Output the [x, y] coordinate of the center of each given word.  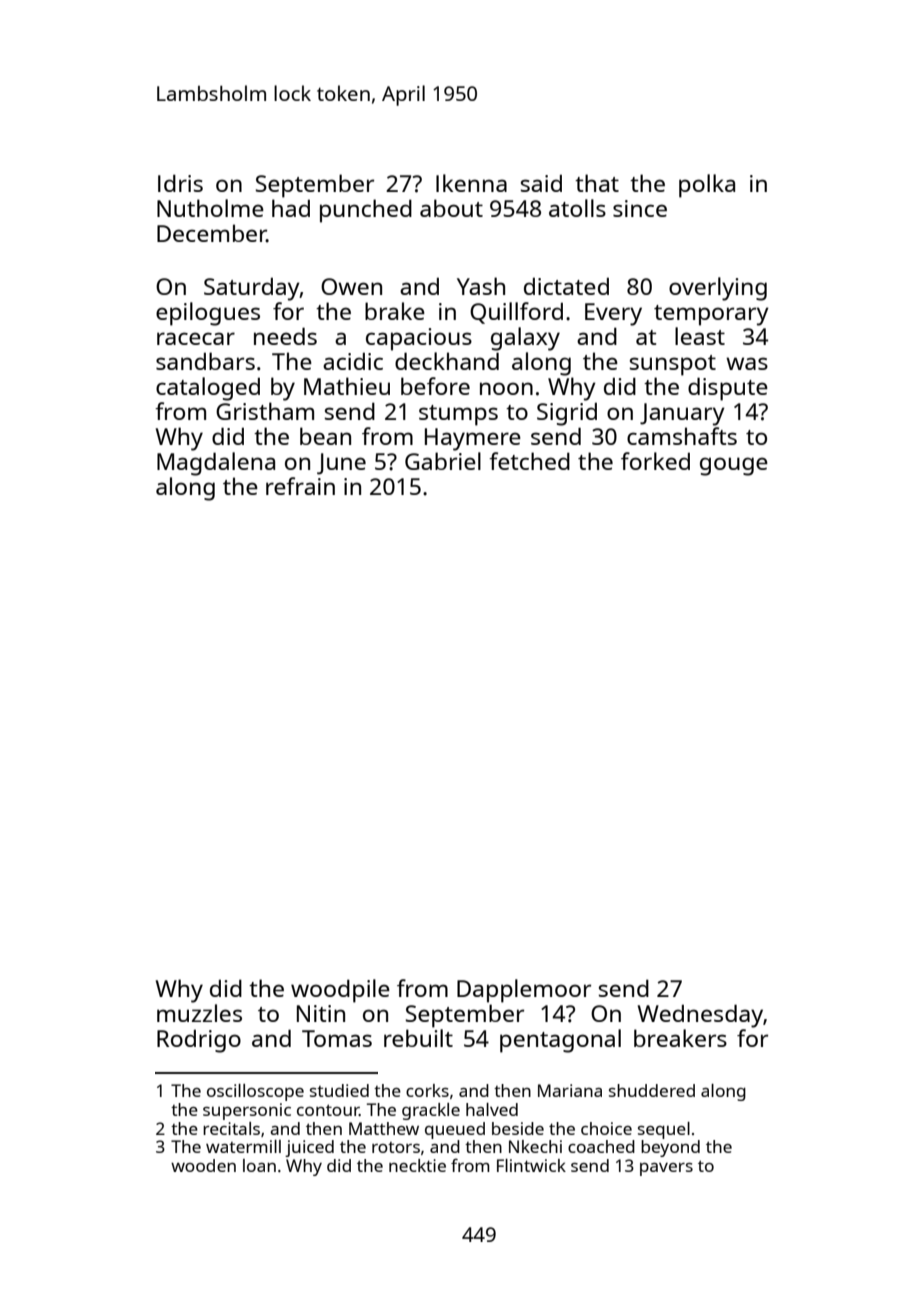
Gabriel [443, 461]
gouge [734, 466]
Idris [180, 183]
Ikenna [471, 183]
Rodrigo [199, 1041]
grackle [431, 1111]
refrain [300, 486]
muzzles [199, 1013]
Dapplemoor [524, 991]
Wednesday [700, 1016]
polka [707, 186]
